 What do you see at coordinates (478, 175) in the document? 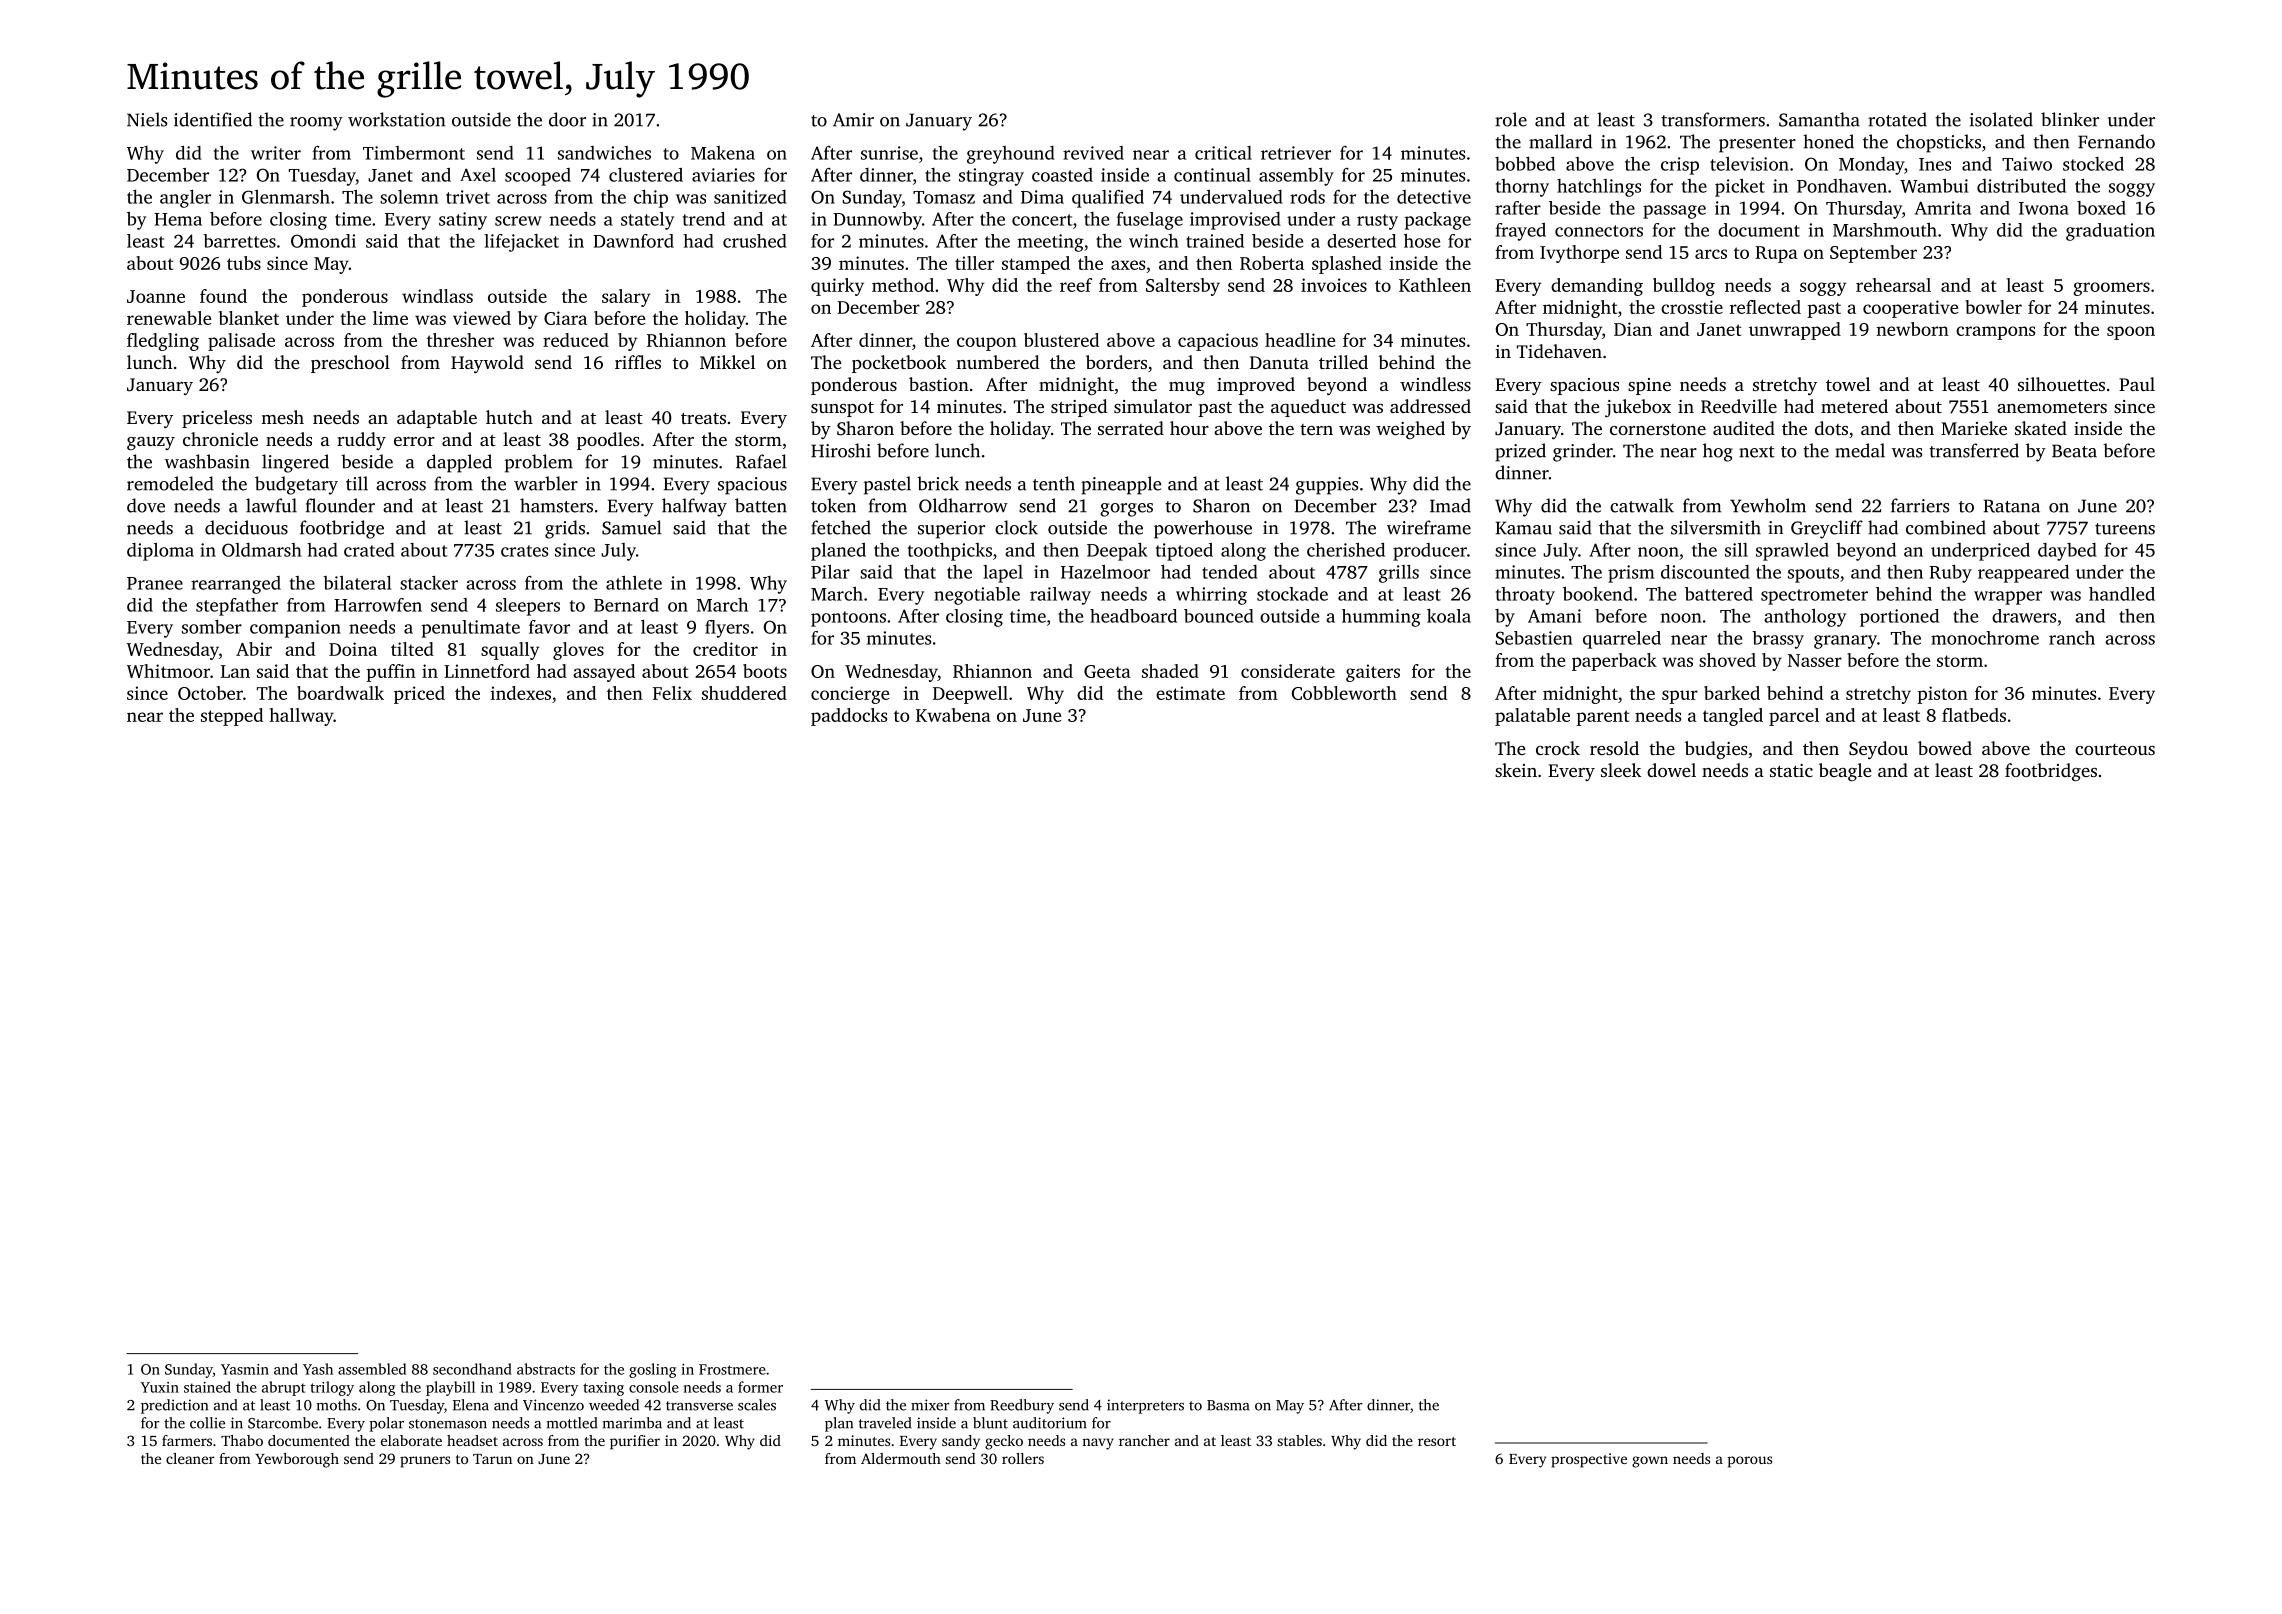
I see `Axel` at bounding box center [478, 175].
